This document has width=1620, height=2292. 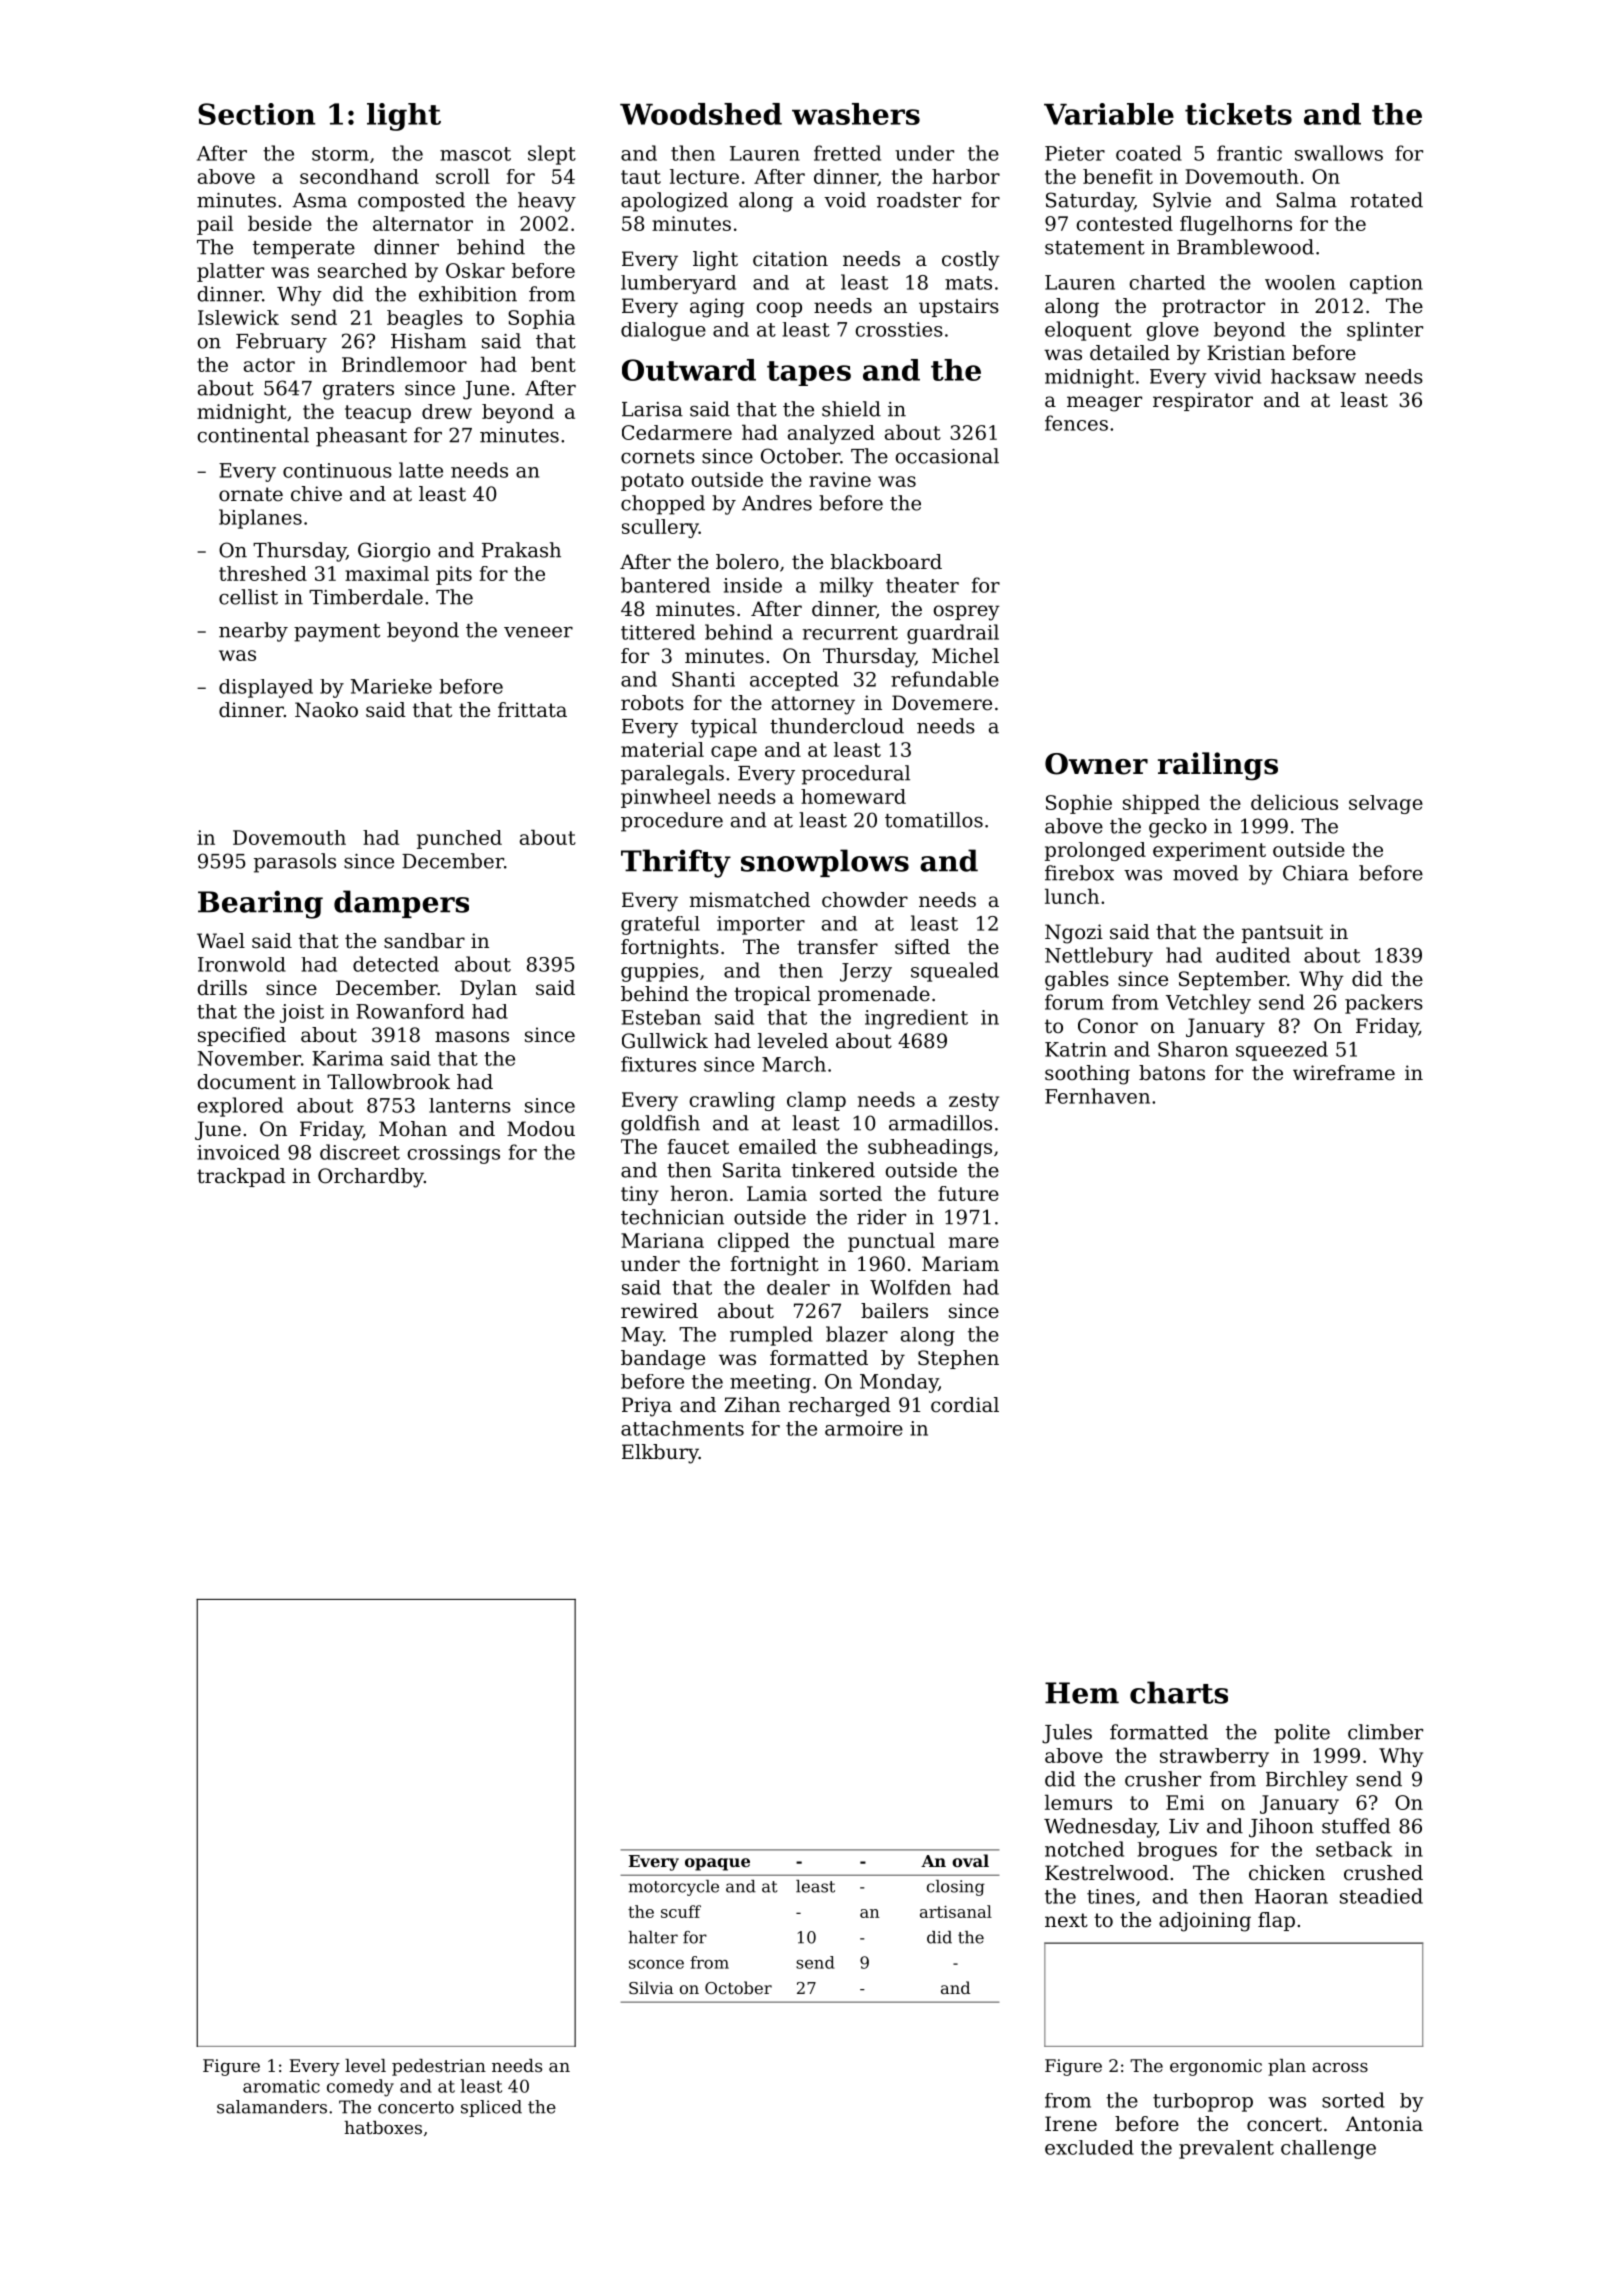 What do you see at coordinates (1344, 1073) in the document?
I see `wireframe` at bounding box center [1344, 1073].
